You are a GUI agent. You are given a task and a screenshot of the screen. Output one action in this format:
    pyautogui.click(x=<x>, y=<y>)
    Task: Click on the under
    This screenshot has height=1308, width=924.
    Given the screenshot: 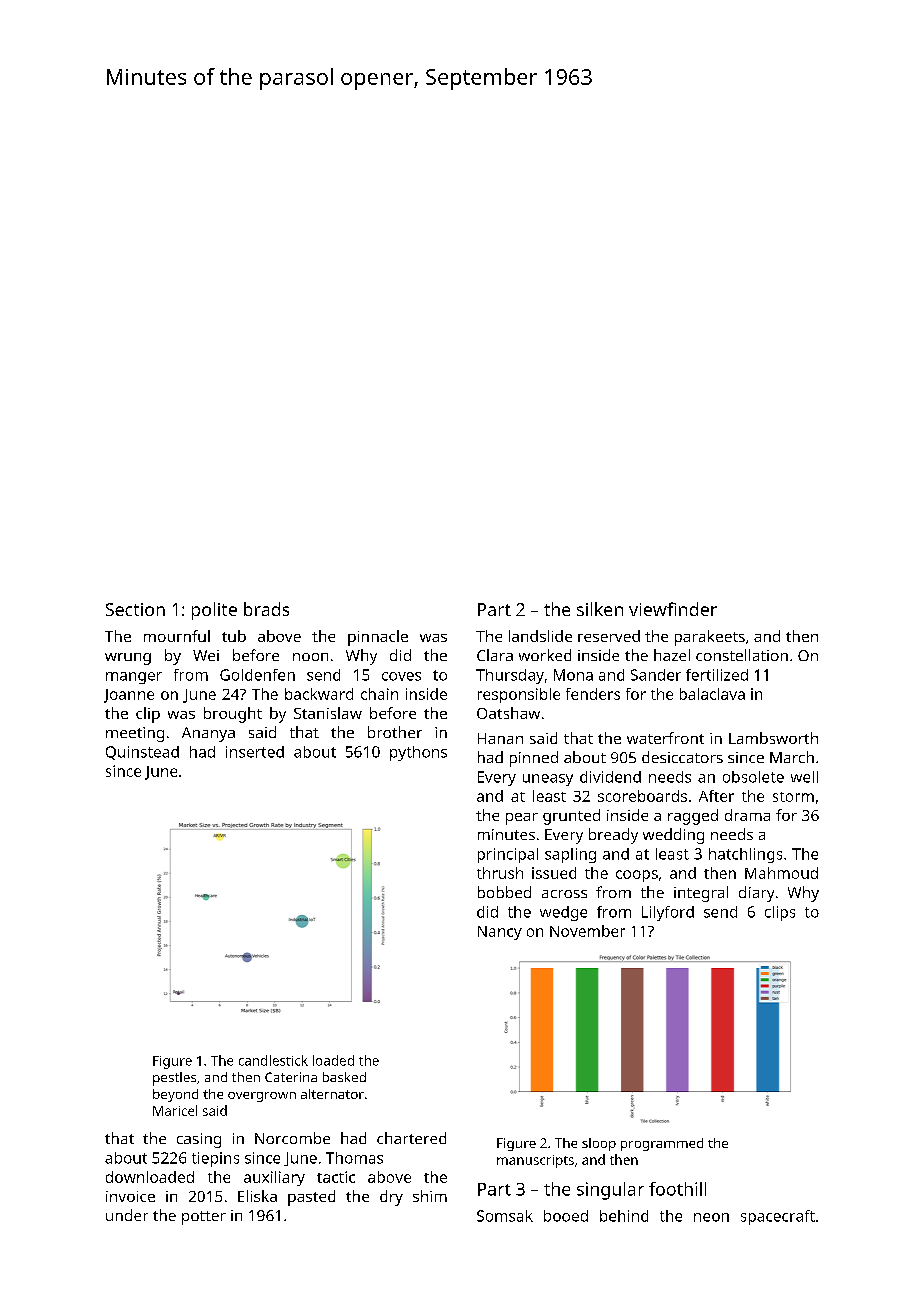 What is the action you would take?
    pyautogui.click(x=127, y=1215)
